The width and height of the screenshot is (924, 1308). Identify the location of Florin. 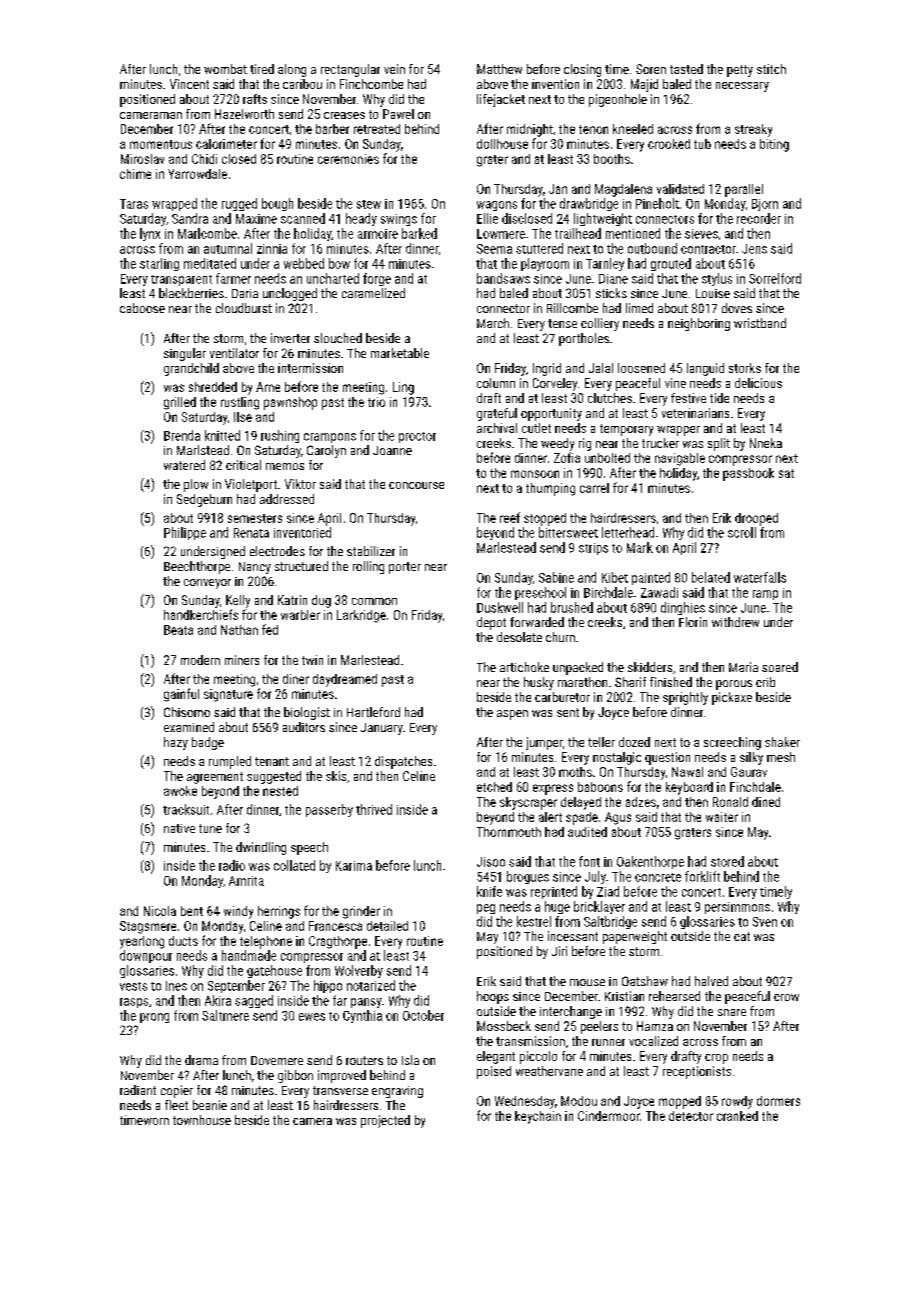
(693, 622).
